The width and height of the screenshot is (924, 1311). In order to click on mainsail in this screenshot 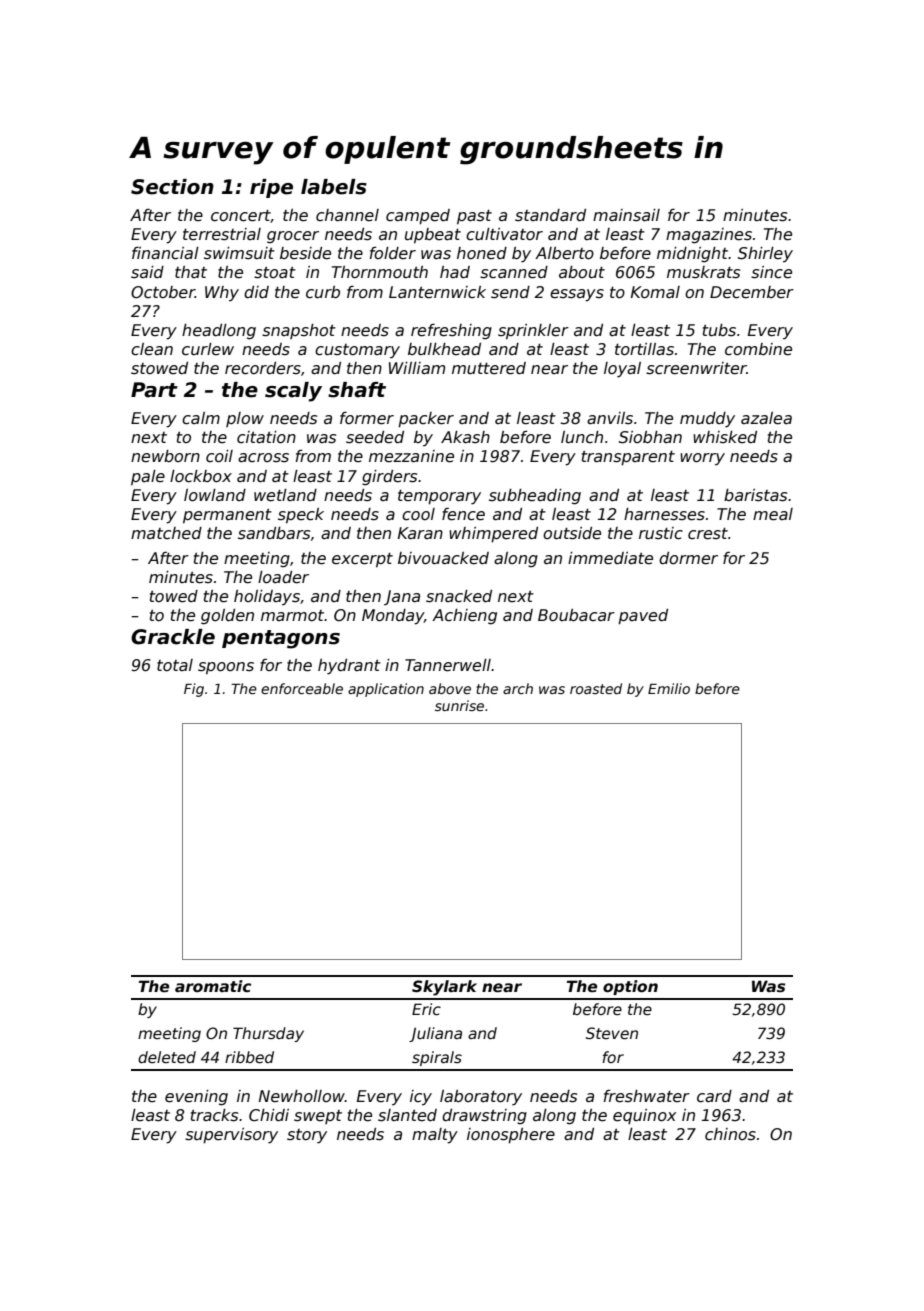, I will do `click(626, 215)`.
